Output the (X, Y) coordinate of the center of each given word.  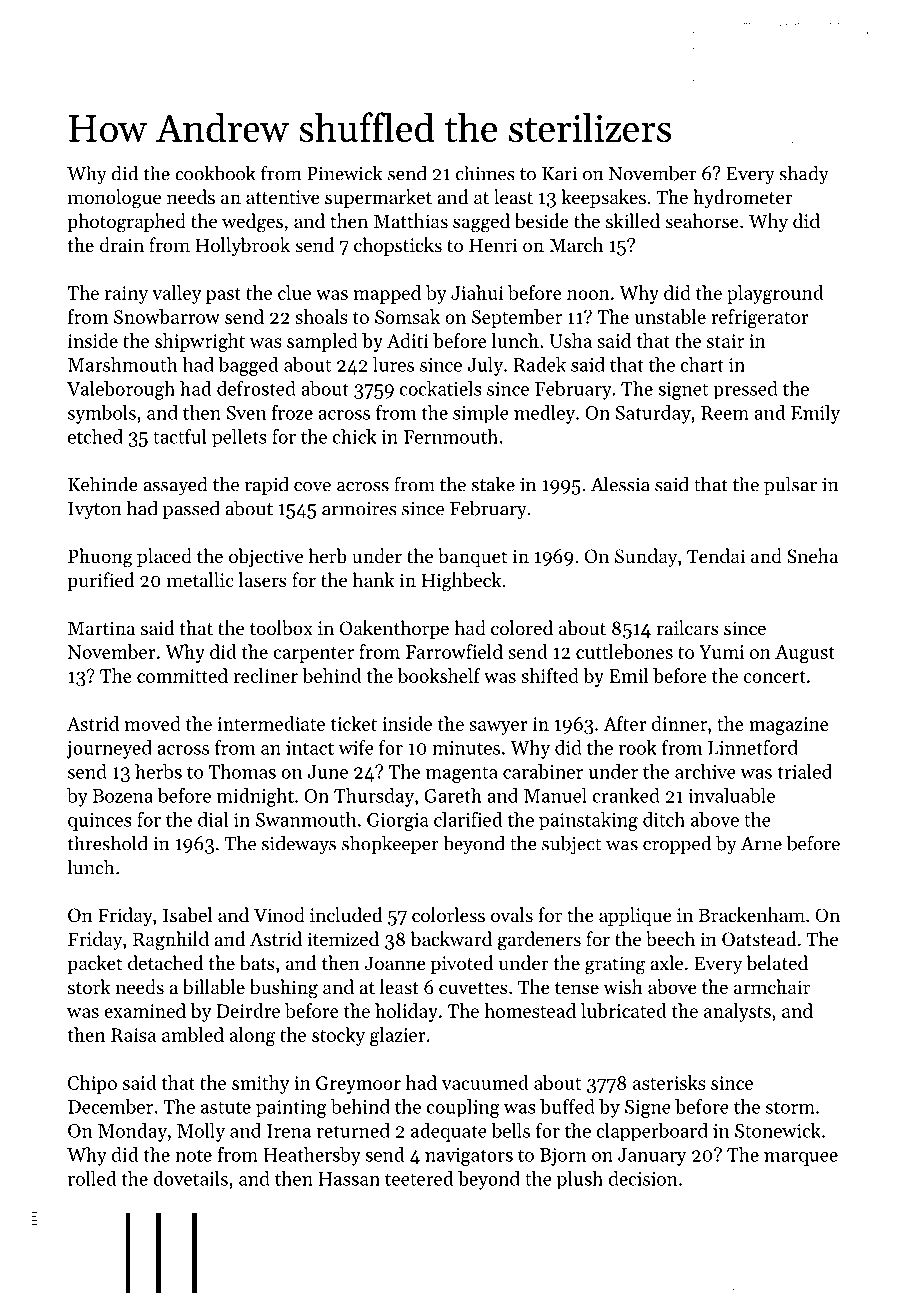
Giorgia (397, 822)
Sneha (812, 556)
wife (356, 747)
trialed (804, 771)
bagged (248, 366)
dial (213, 819)
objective (266, 557)
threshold (107, 843)
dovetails (190, 1178)
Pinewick (345, 173)
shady (804, 175)
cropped (677, 844)
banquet (472, 557)
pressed (745, 390)
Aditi (408, 340)
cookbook (215, 173)
